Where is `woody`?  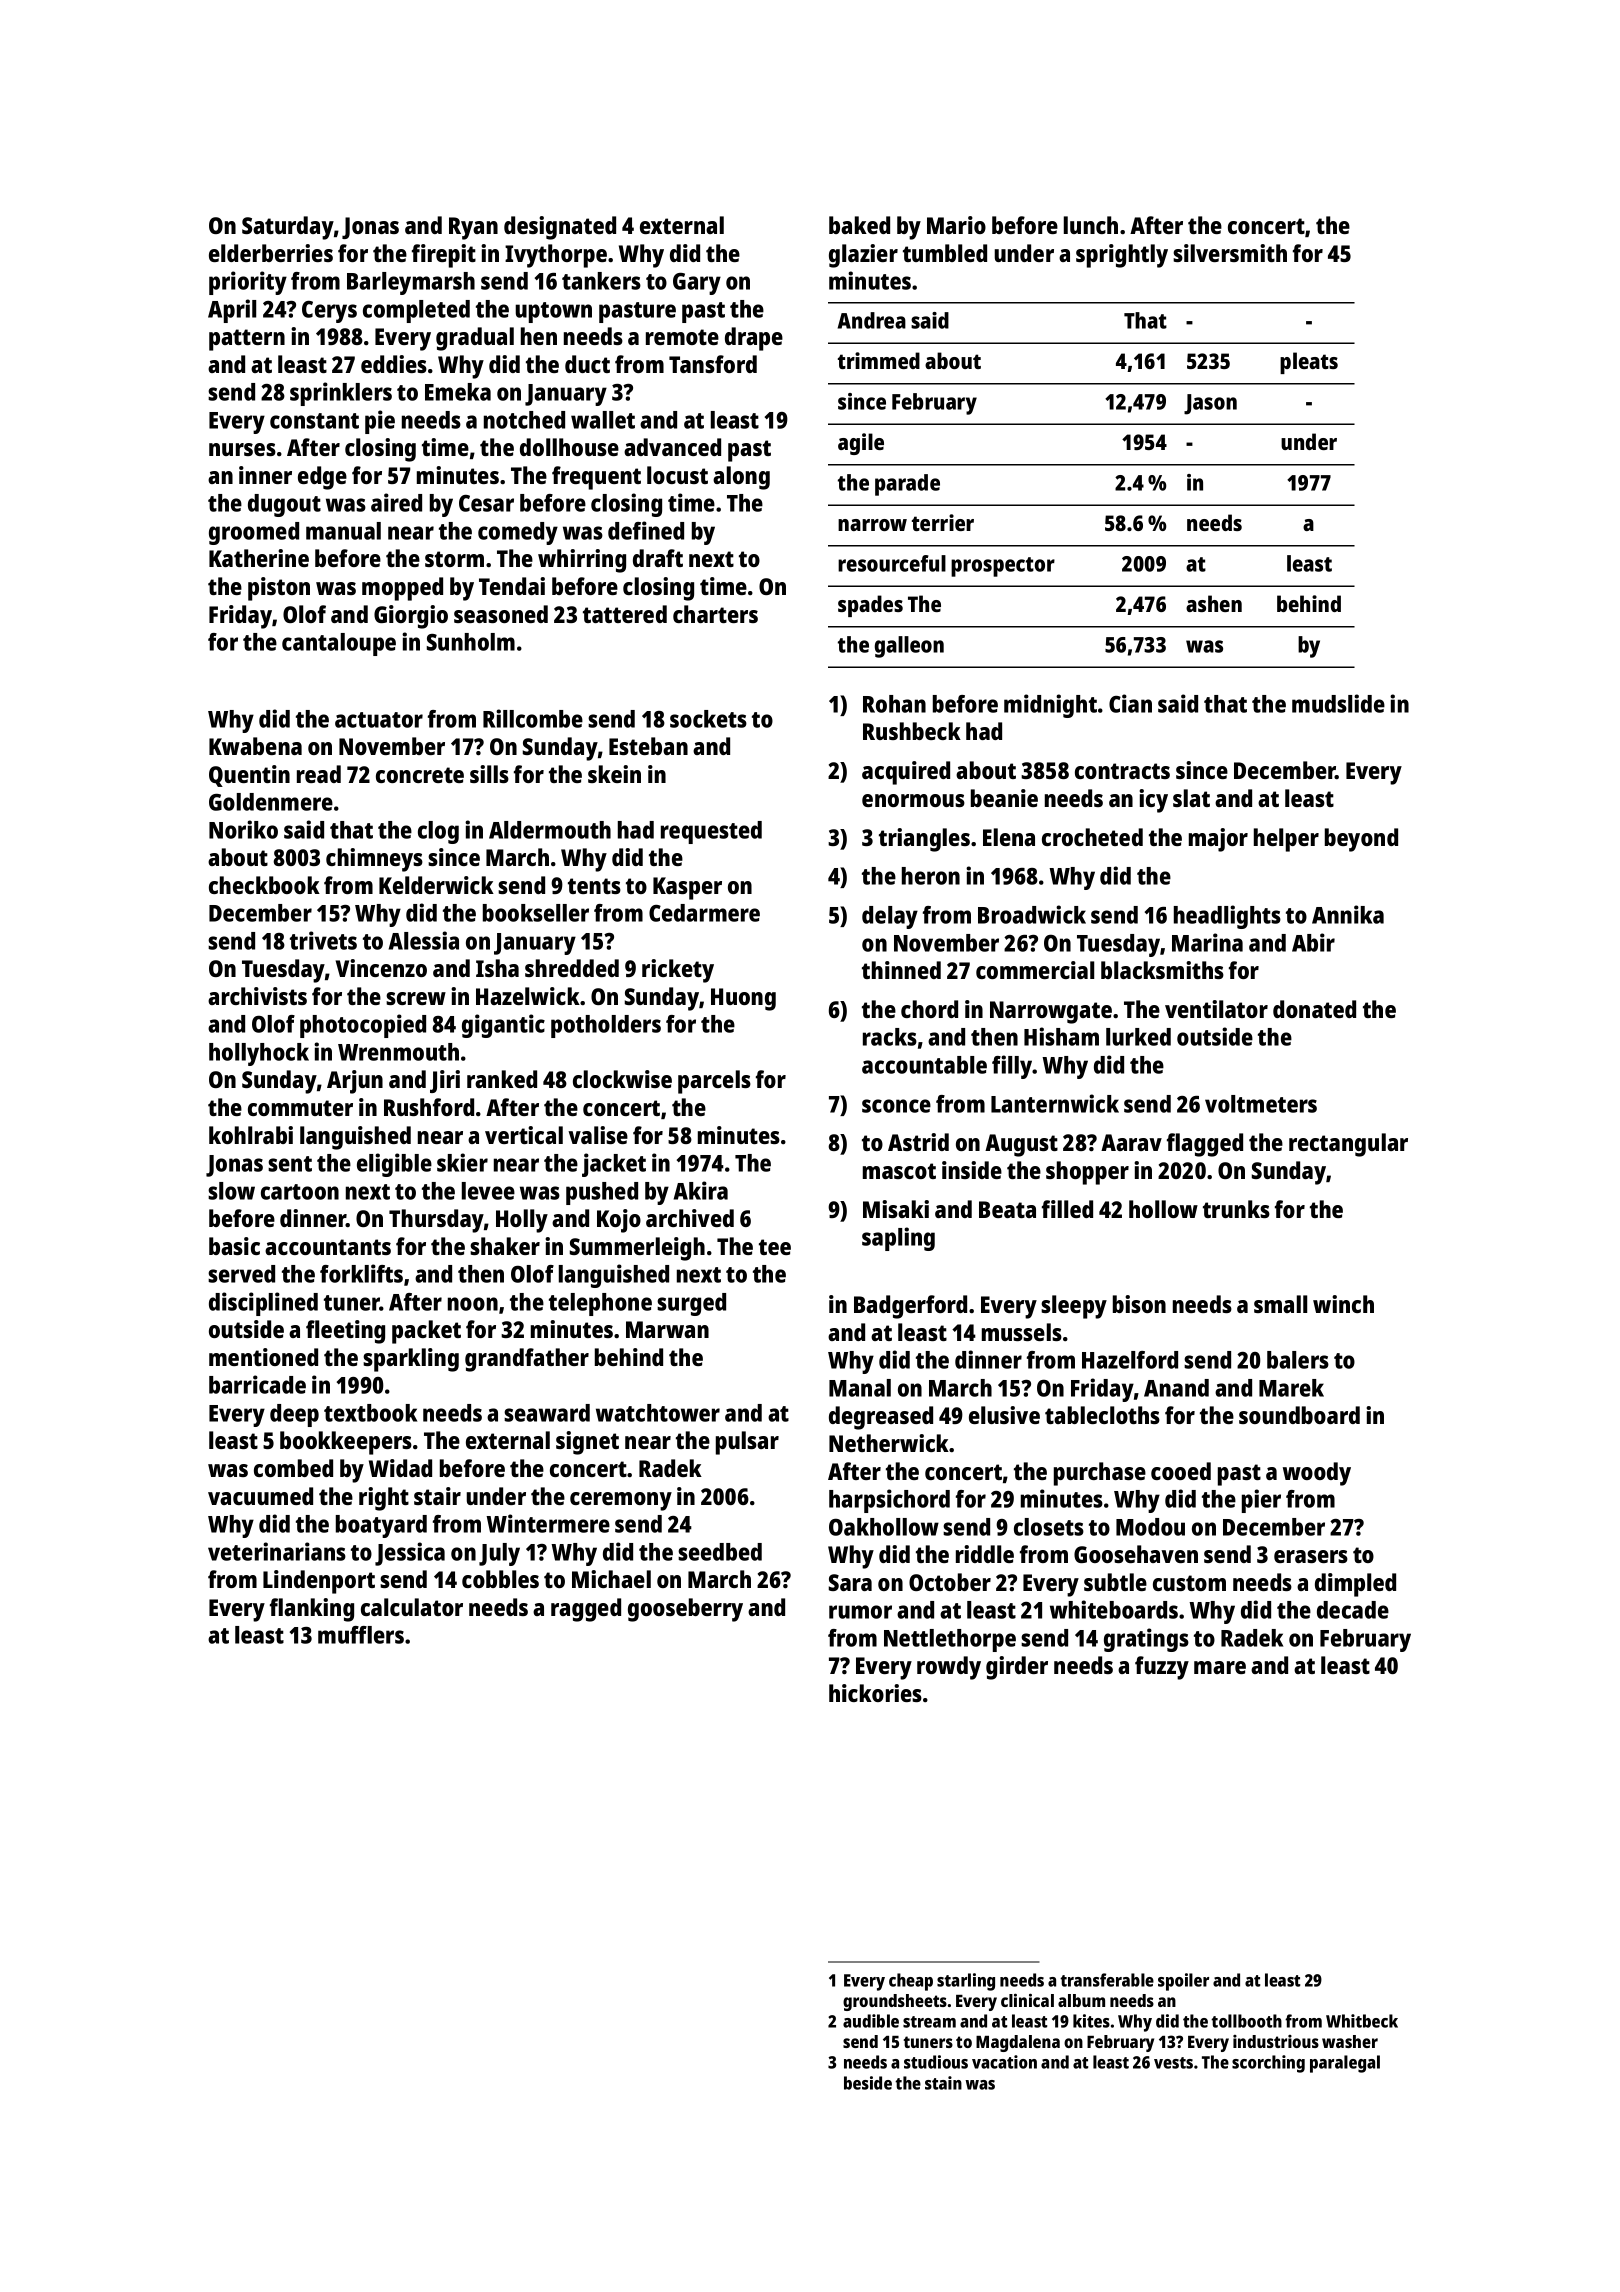 woody is located at coordinates (1317, 1474).
